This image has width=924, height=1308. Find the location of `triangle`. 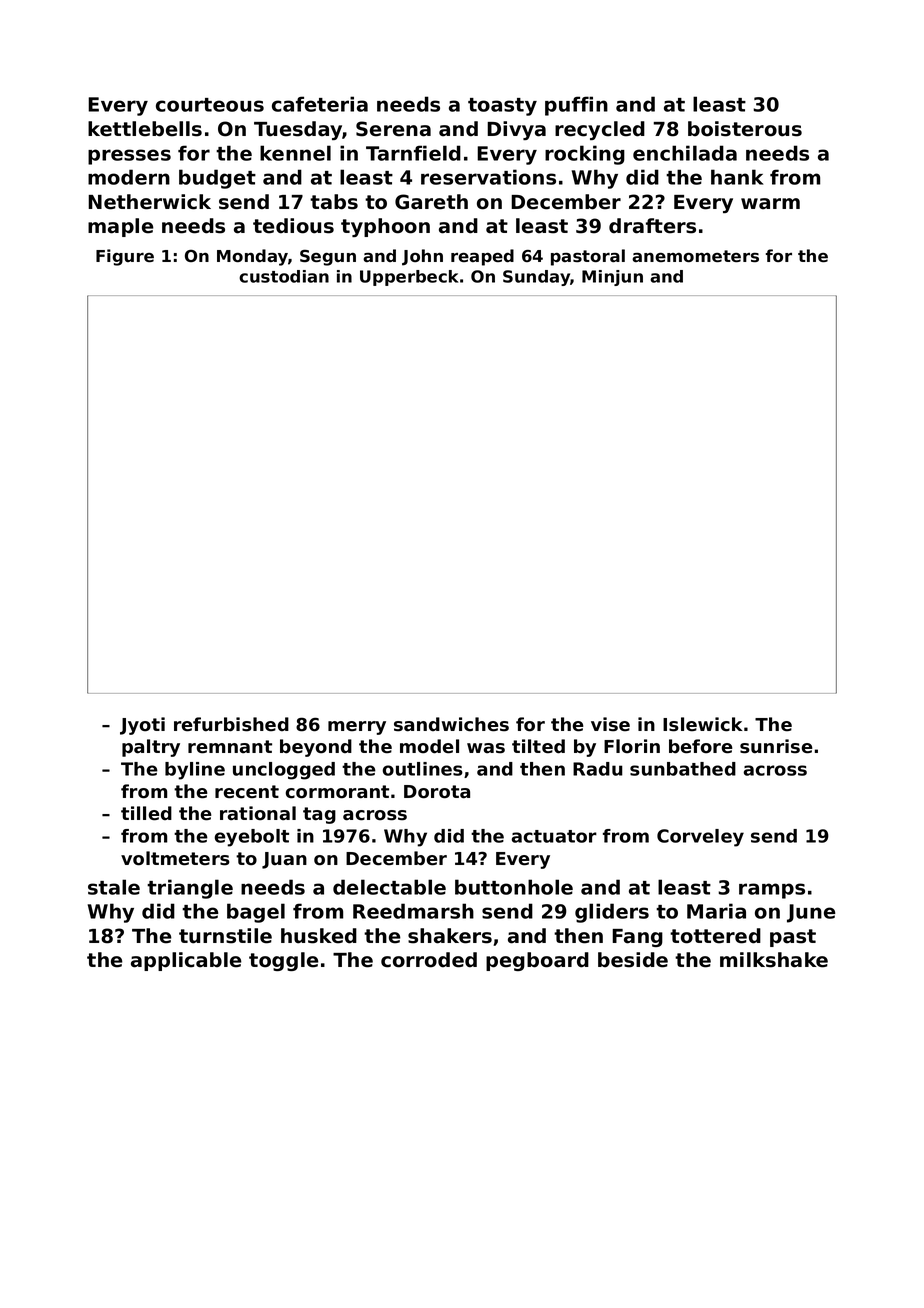

triangle is located at coordinates (190, 889).
